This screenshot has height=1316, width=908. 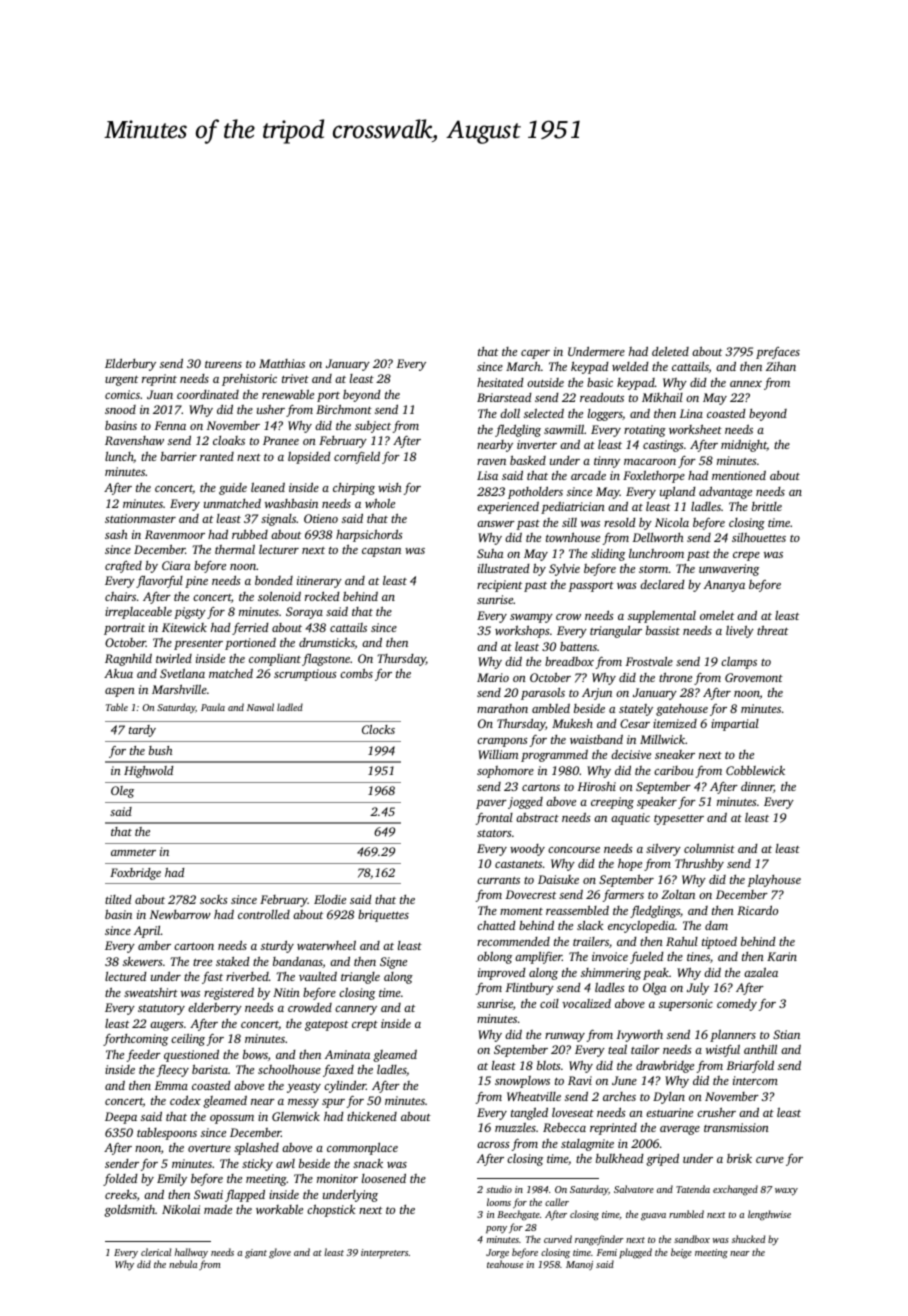 What do you see at coordinates (130, 364) in the screenshot?
I see `Elderbury` at bounding box center [130, 364].
